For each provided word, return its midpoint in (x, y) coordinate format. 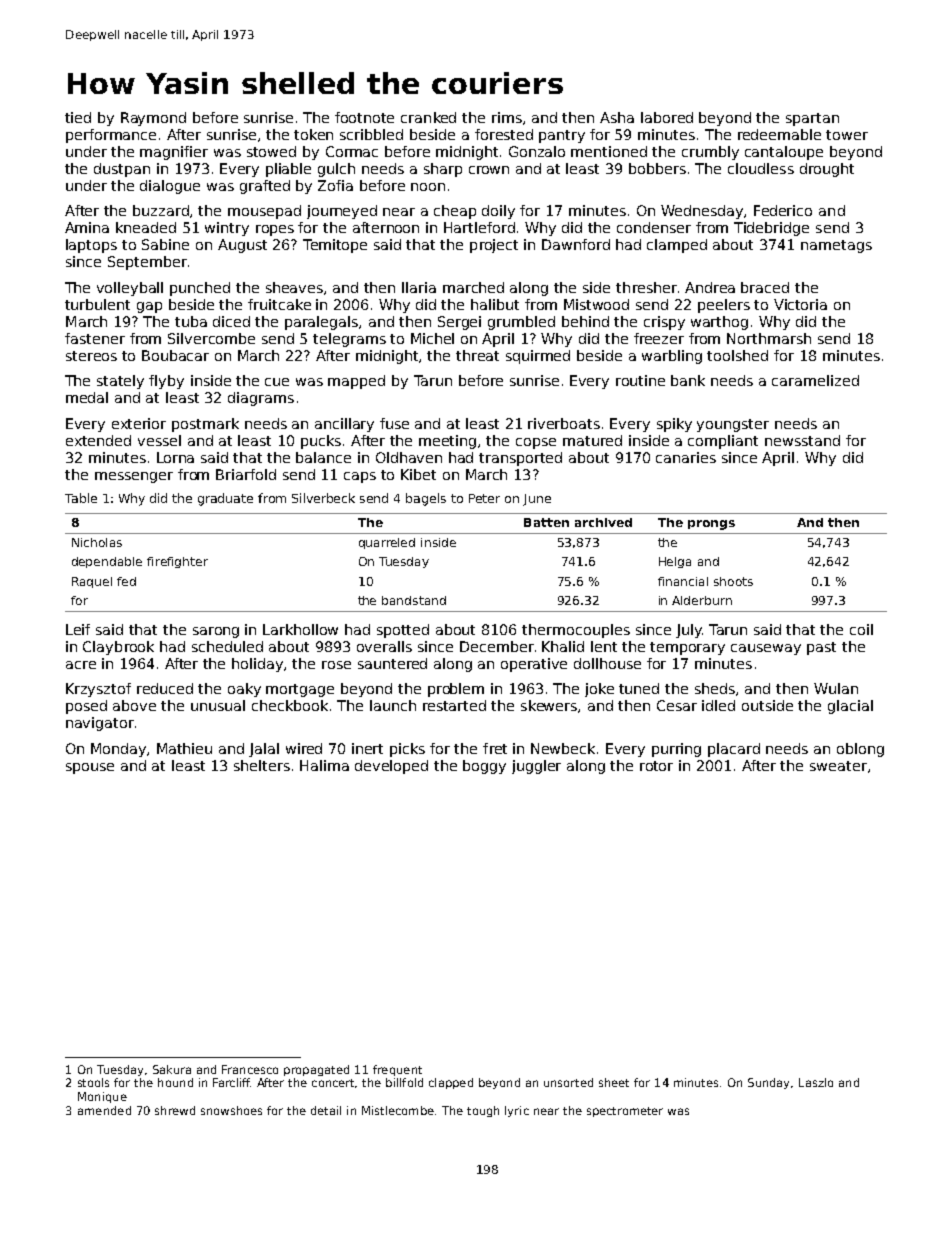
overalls (384, 646)
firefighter (177, 562)
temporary (687, 648)
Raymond (153, 119)
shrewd (175, 1110)
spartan (812, 119)
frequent (397, 1070)
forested (504, 134)
